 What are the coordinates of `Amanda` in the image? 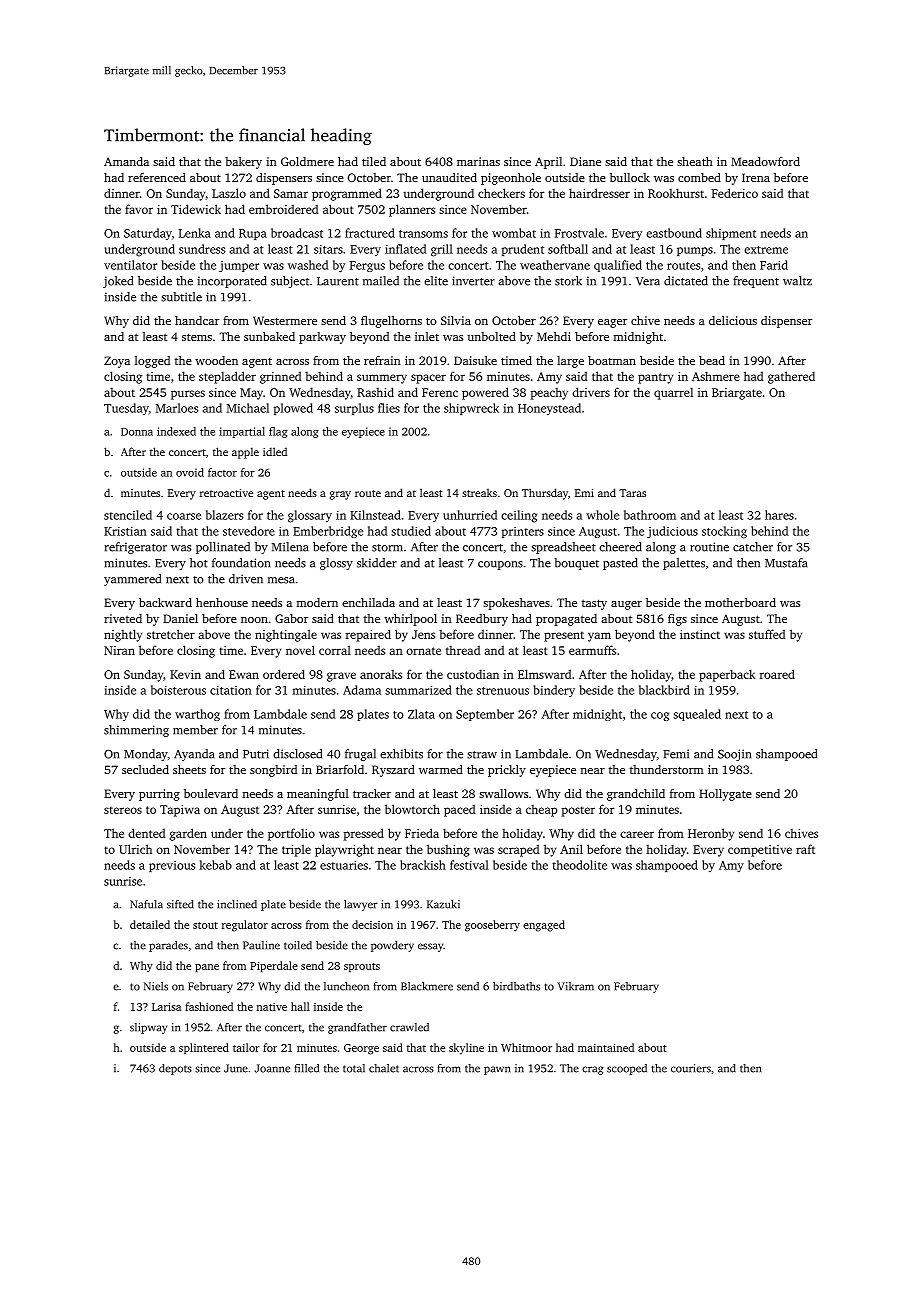 It's located at (126, 161).
